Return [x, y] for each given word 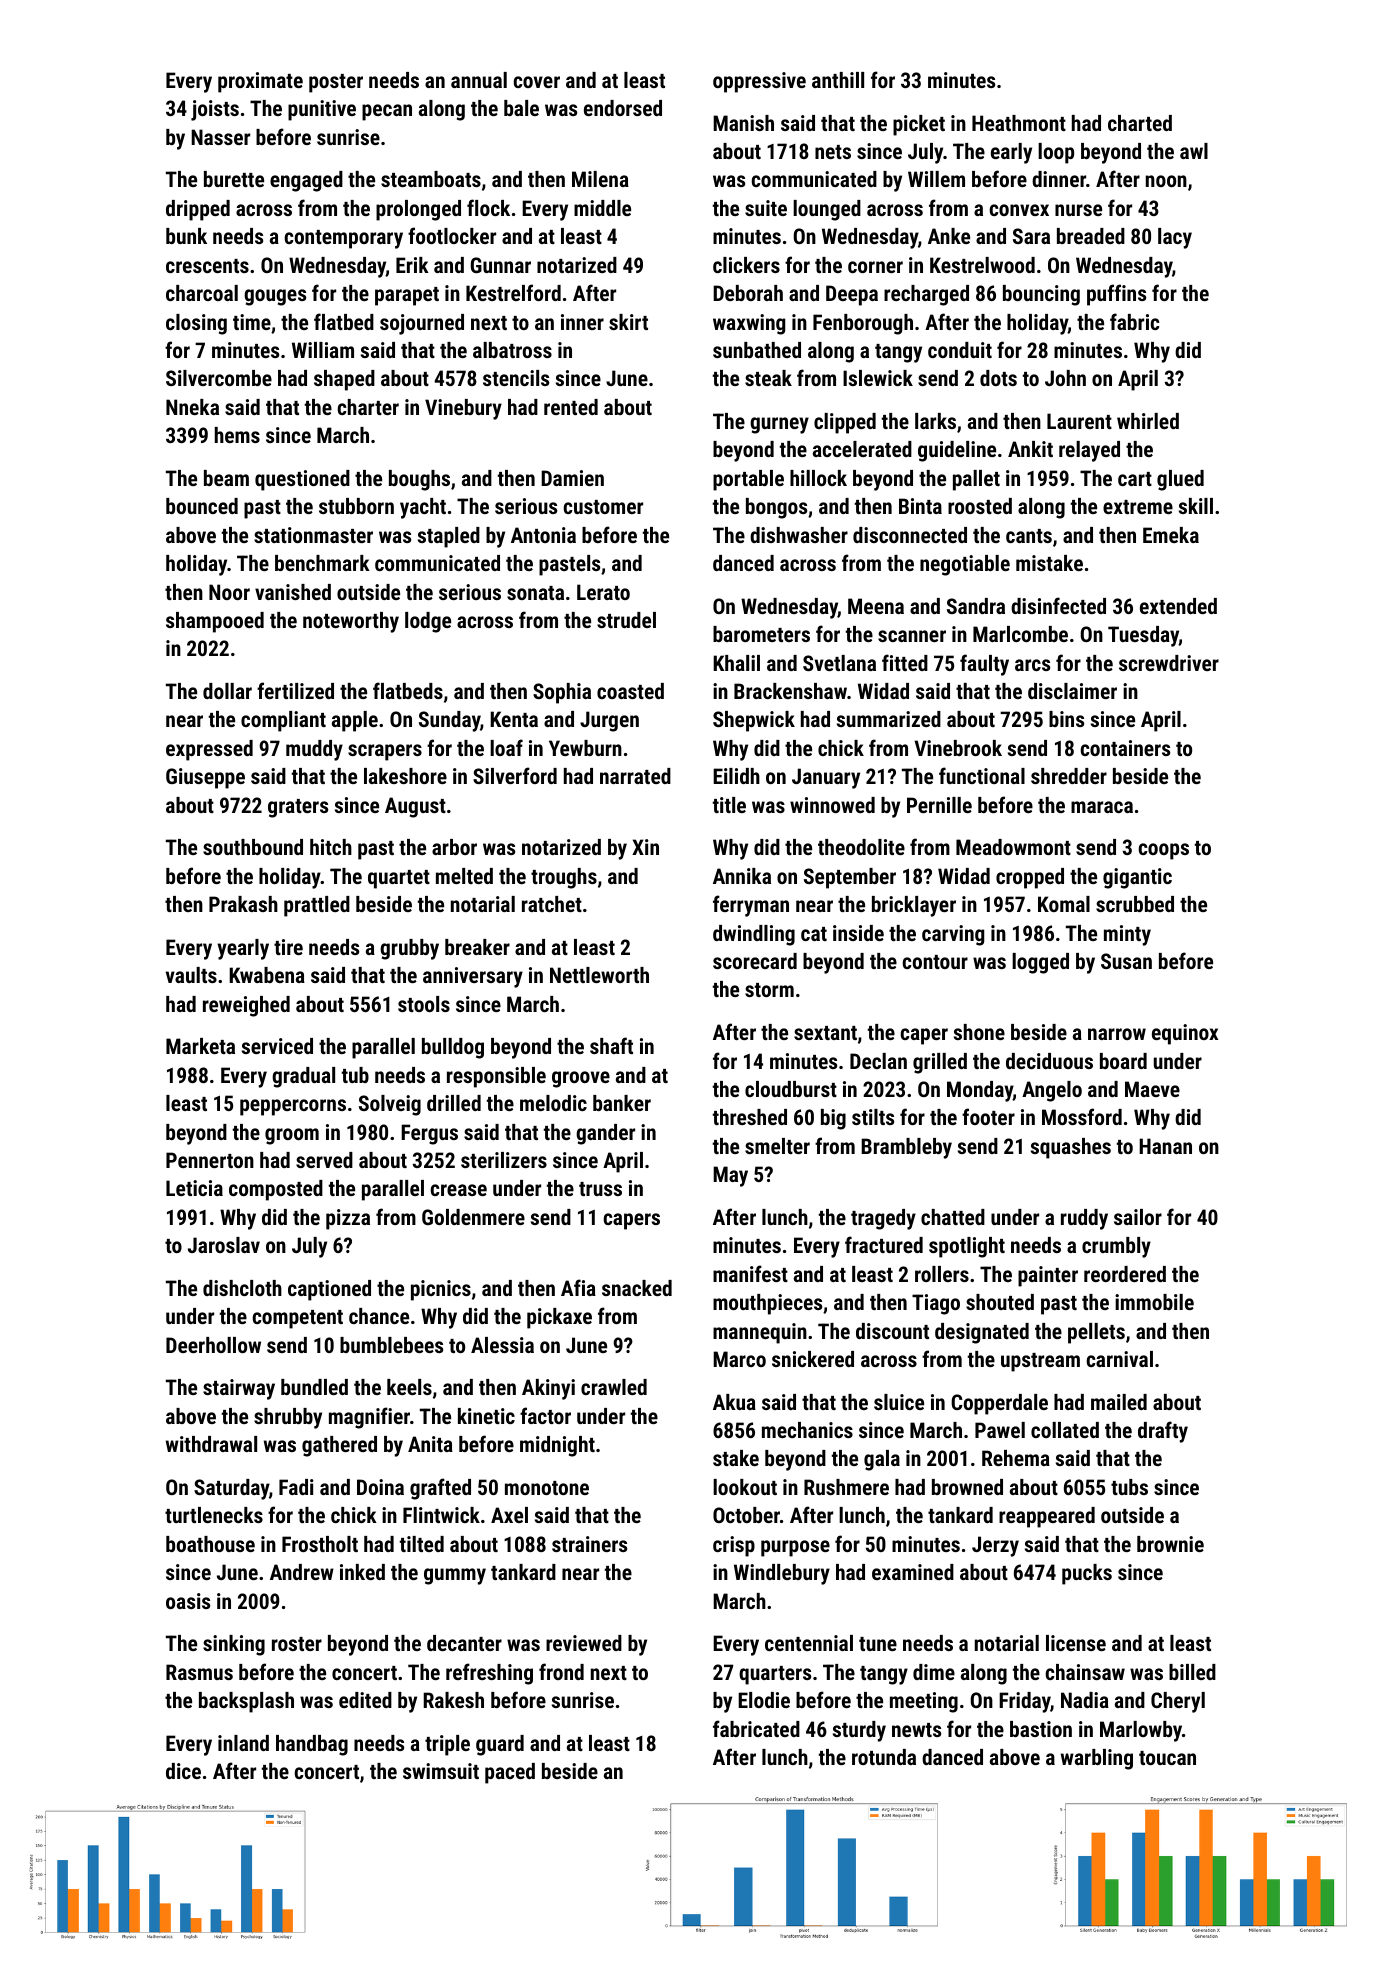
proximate [260, 82]
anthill [838, 80]
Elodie [764, 1700]
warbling [1097, 1759]
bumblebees [391, 1345]
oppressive [759, 82]
